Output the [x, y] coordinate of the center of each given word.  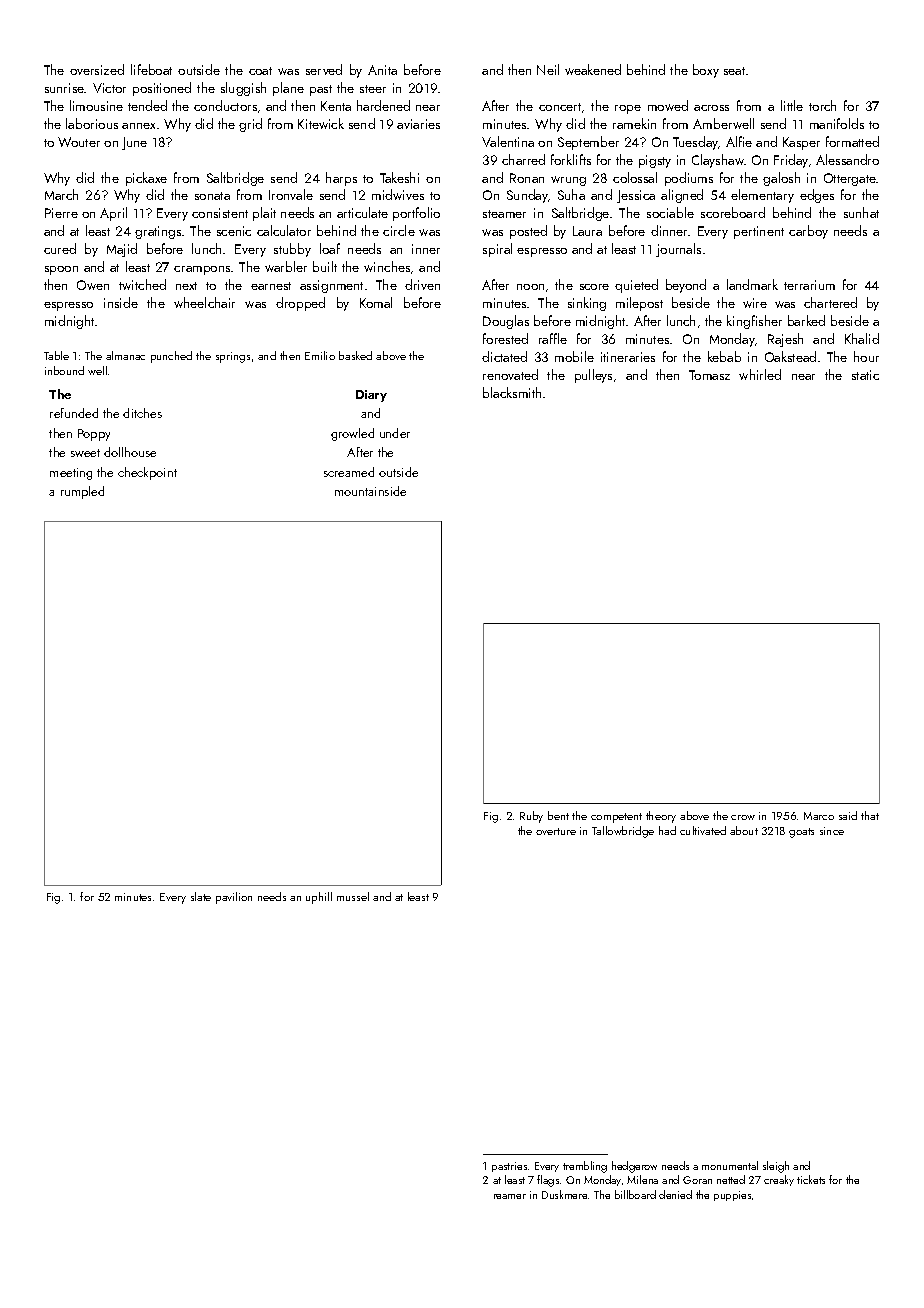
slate [201, 896]
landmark [752, 284]
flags [548, 1181]
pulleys [593, 376]
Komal [376, 302]
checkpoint [147, 473]
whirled [760, 374]
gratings [158, 232]
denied [675, 1194]
